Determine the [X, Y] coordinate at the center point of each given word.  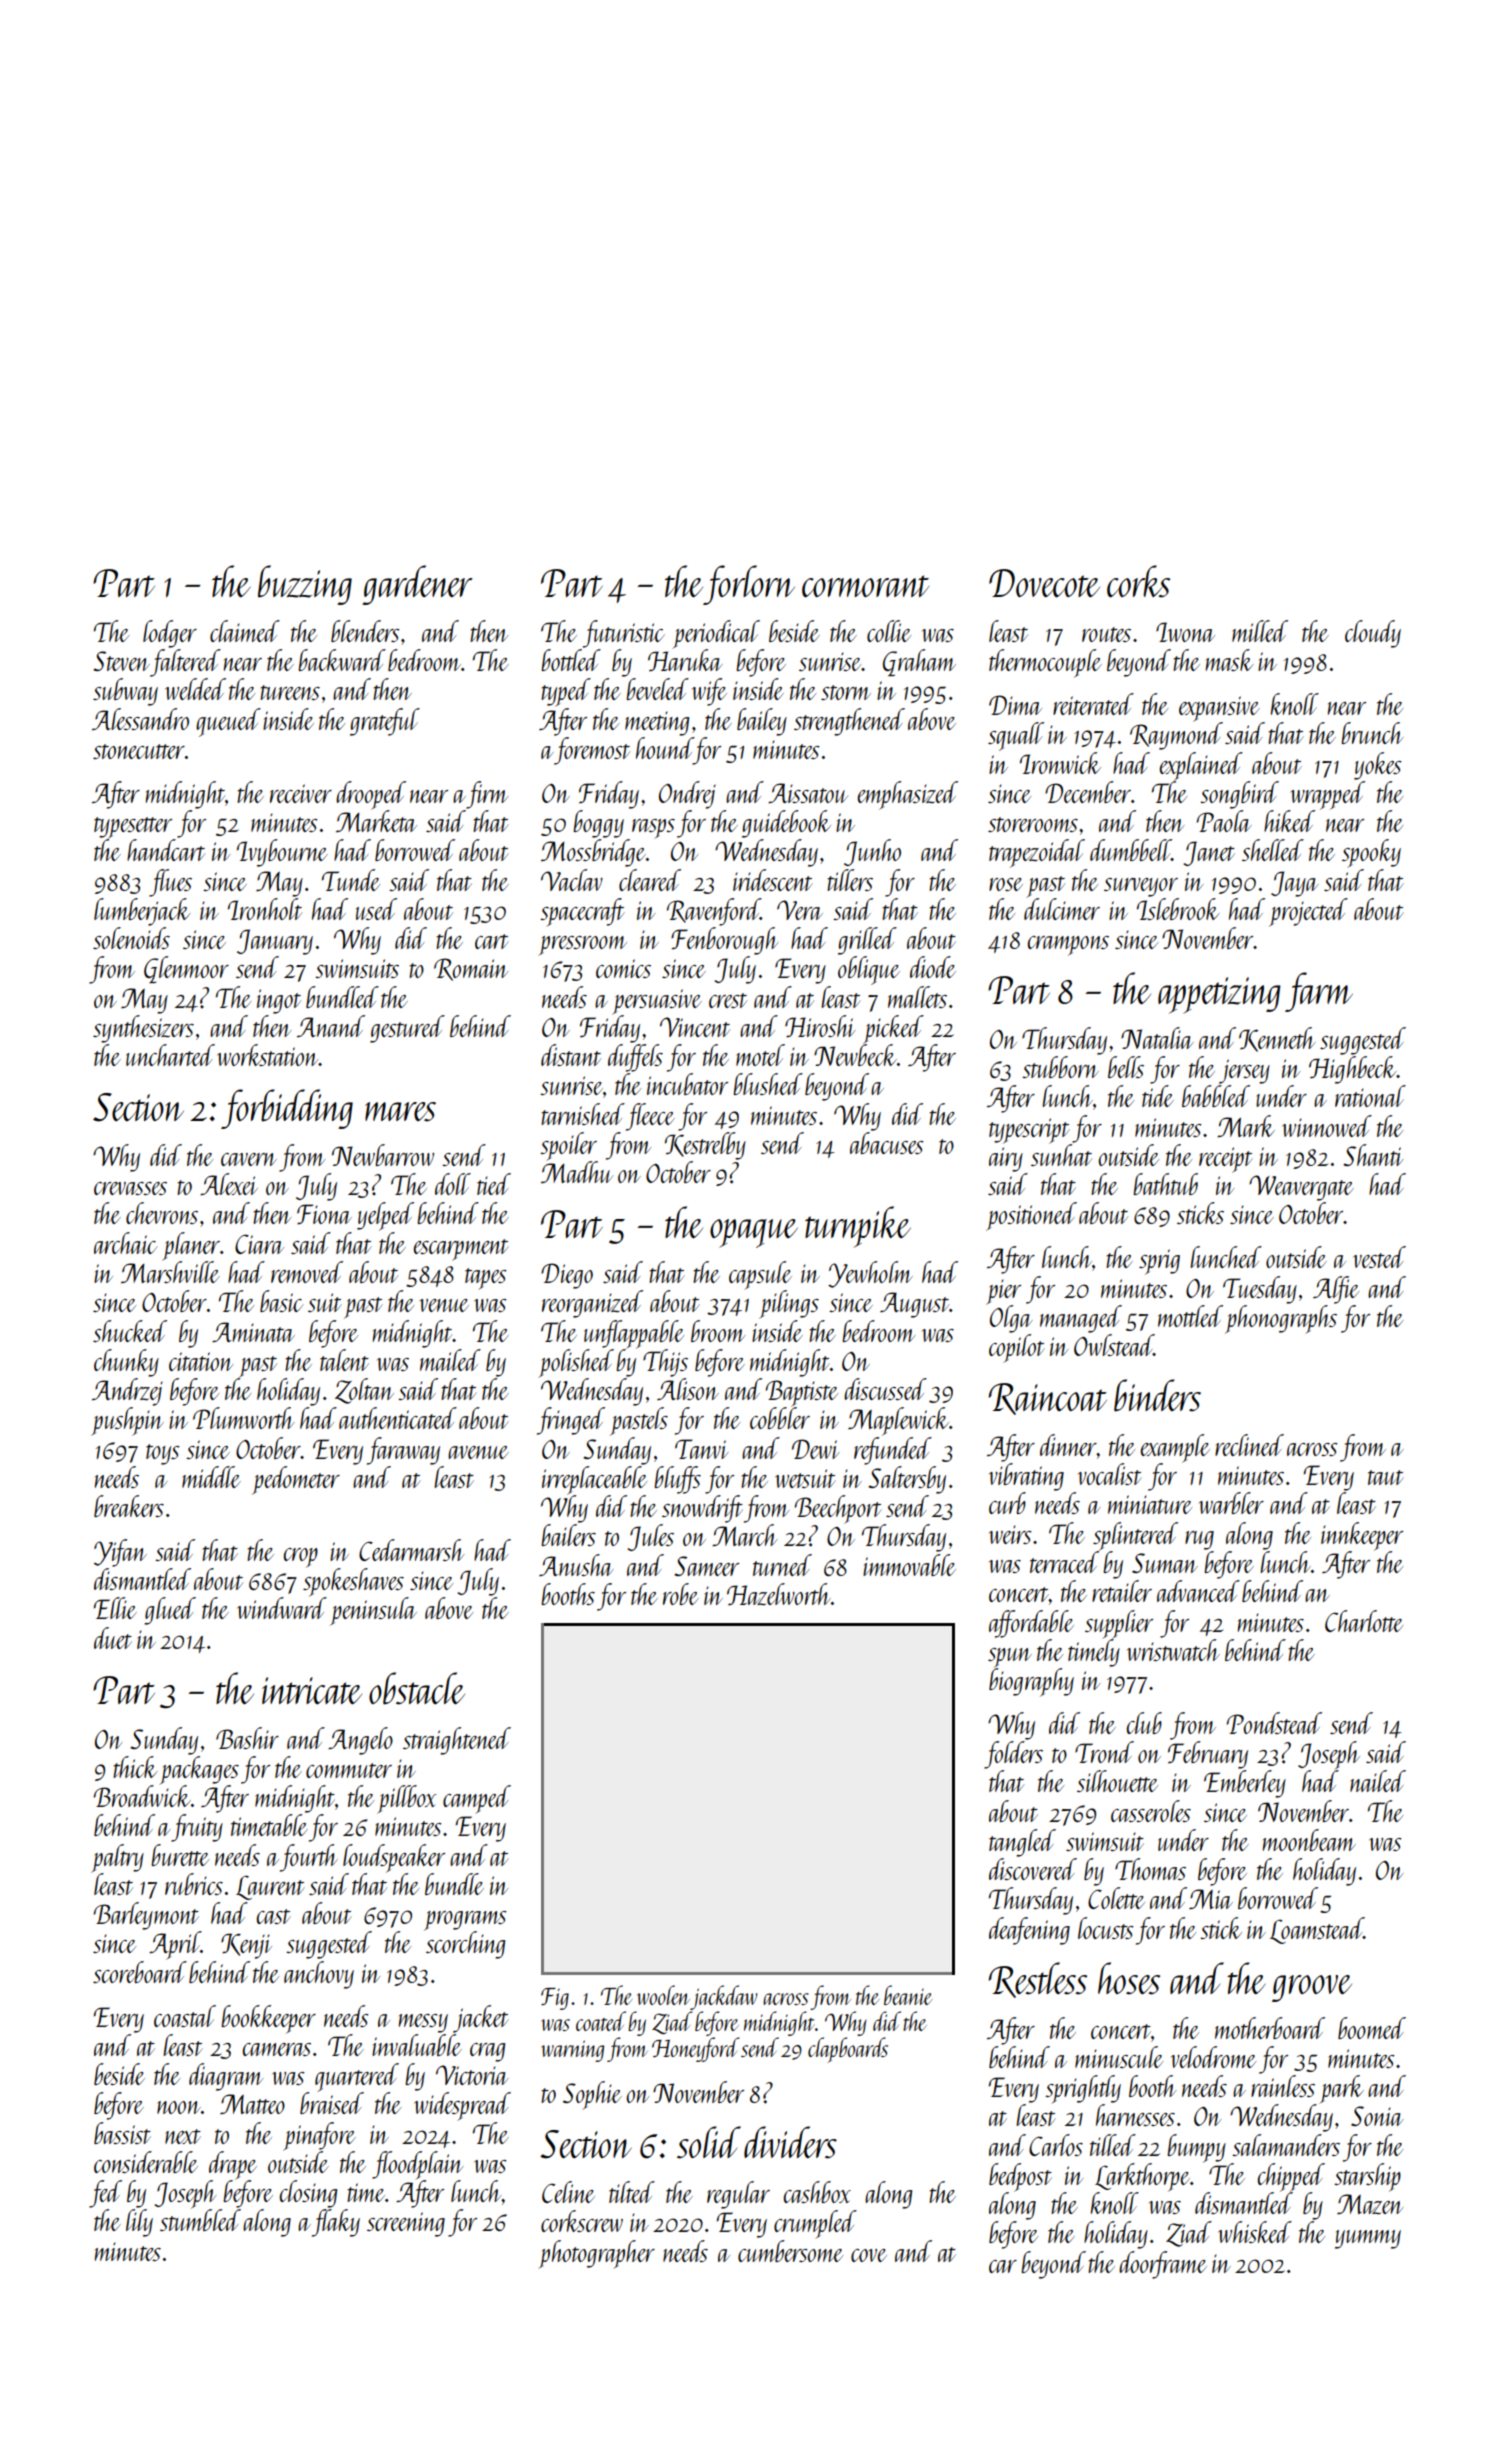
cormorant [865, 586]
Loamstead [1317, 1930]
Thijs [665, 1363]
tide [1158, 1096]
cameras [277, 2049]
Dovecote [1044, 583]
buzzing [305, 585]
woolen [663, 1995]
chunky [126, 1363]
